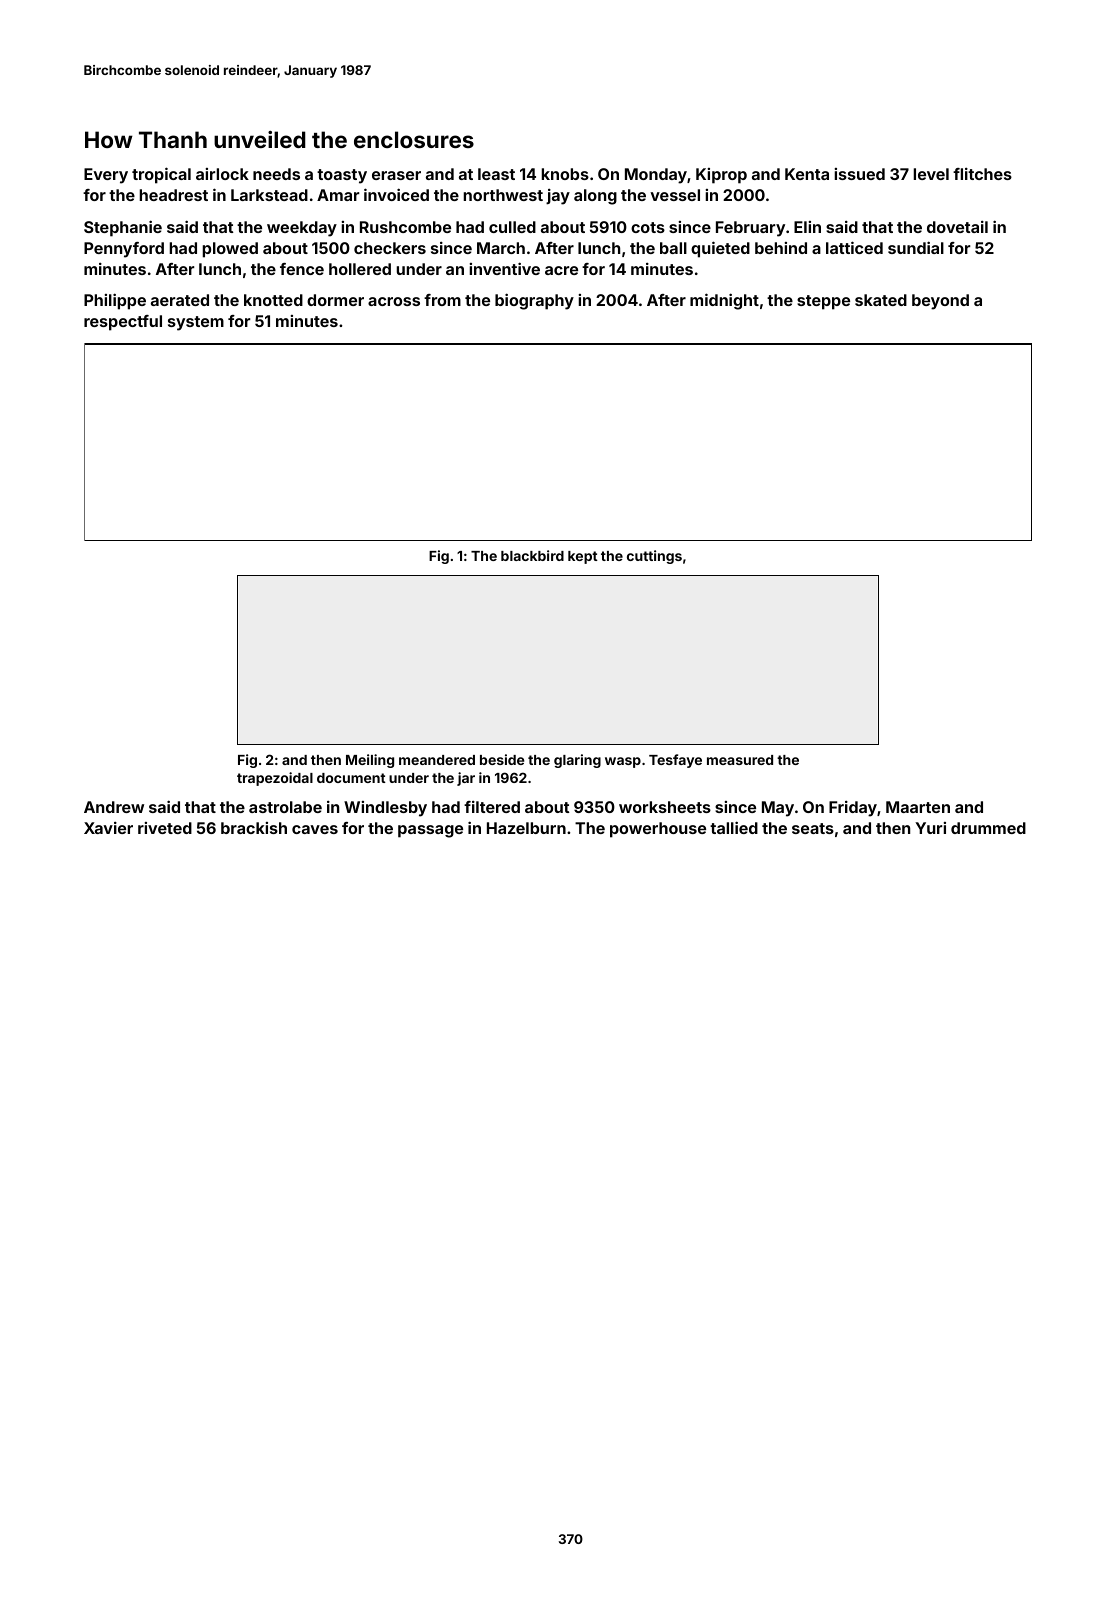 The height and width of the screenshot is (1617, 1116). I want to click on beside, so click(502, 759).
